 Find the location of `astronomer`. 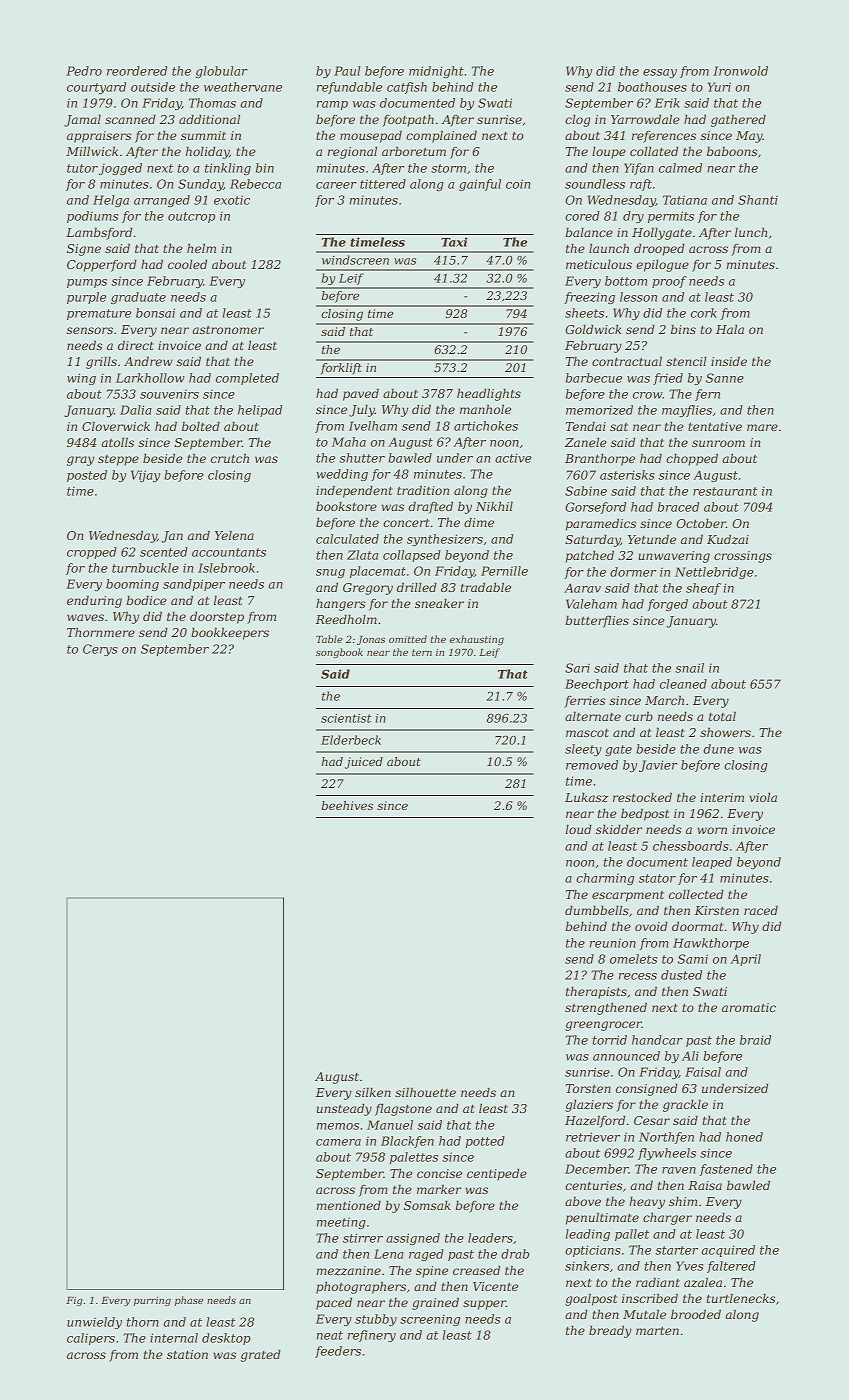

astronomer is located at coordinates (228, 330).
